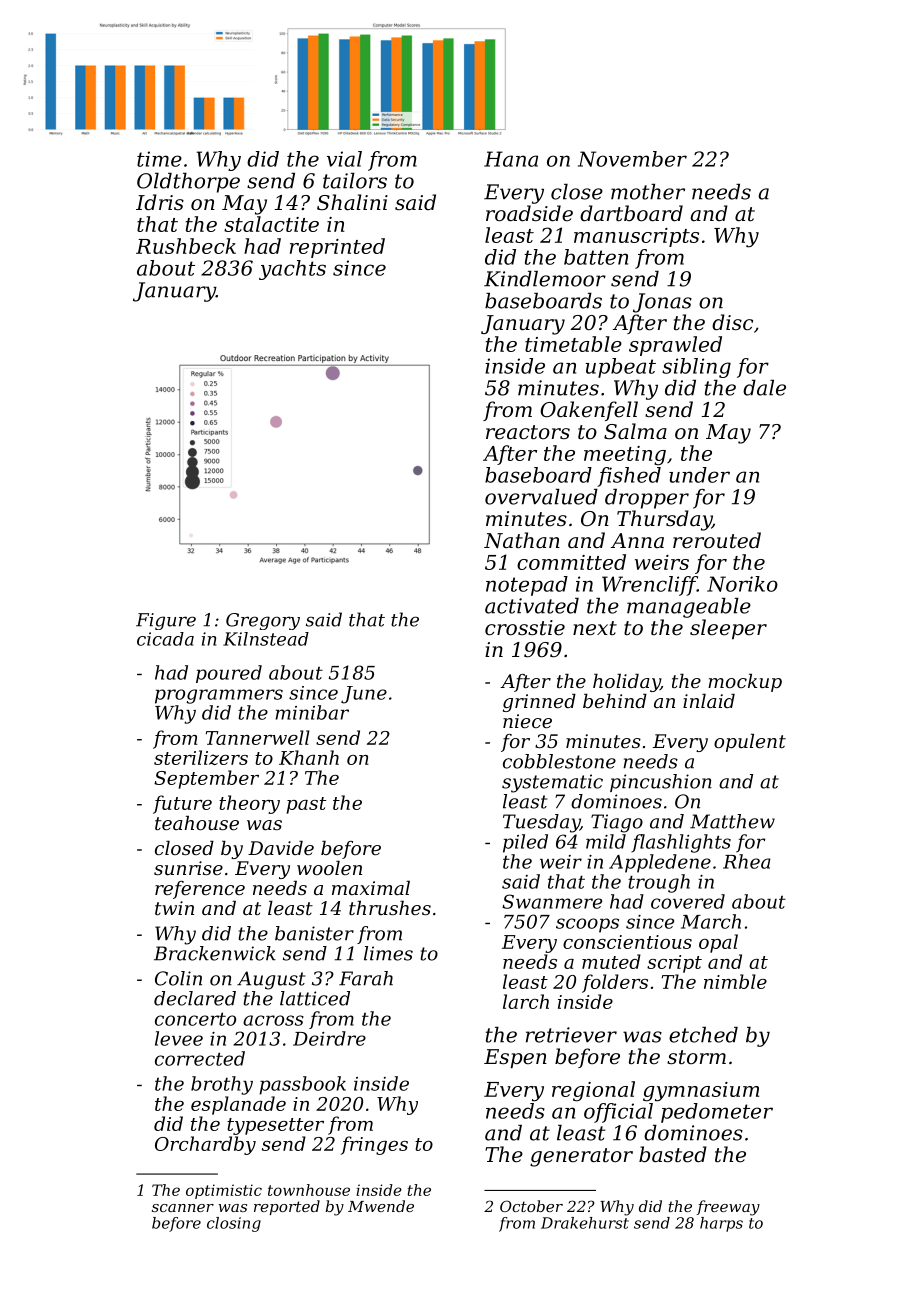  What do you see at coordinates (224, 1191) in the screenshot?
I see `optimistic` at bounding box center [224, 1191].
